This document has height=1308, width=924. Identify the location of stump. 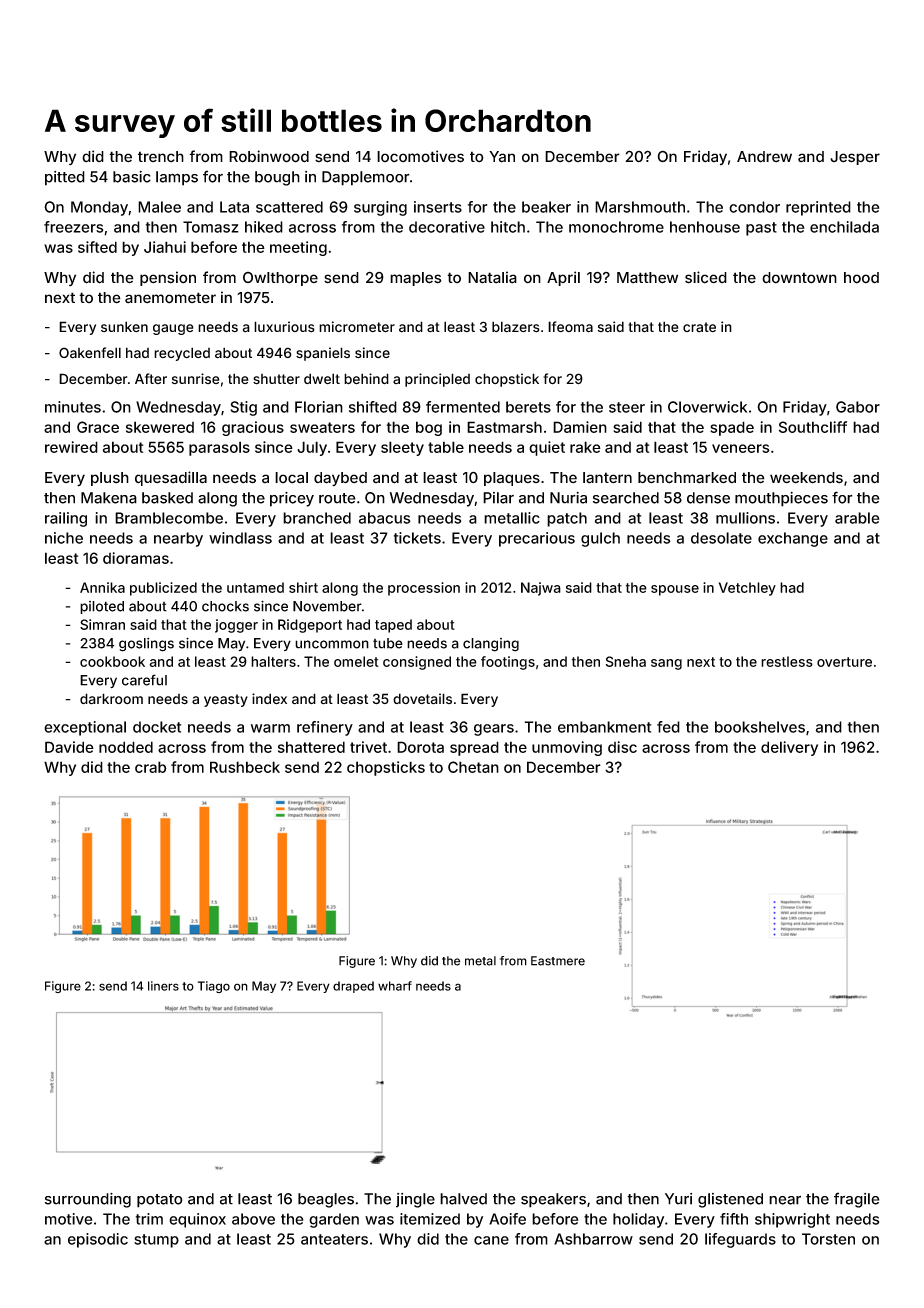
(156, 1241).
